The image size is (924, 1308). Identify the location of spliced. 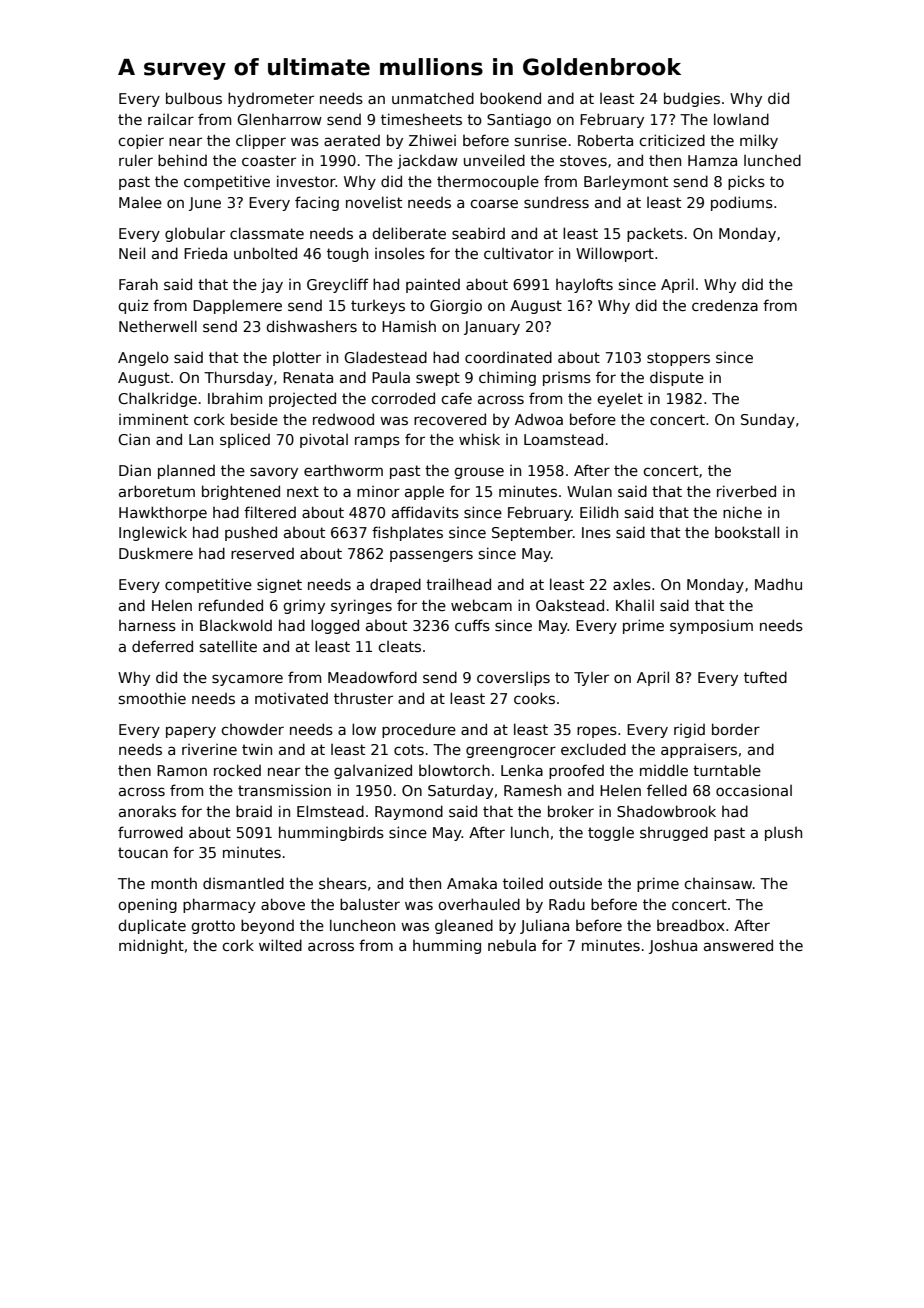
(245, 440).
